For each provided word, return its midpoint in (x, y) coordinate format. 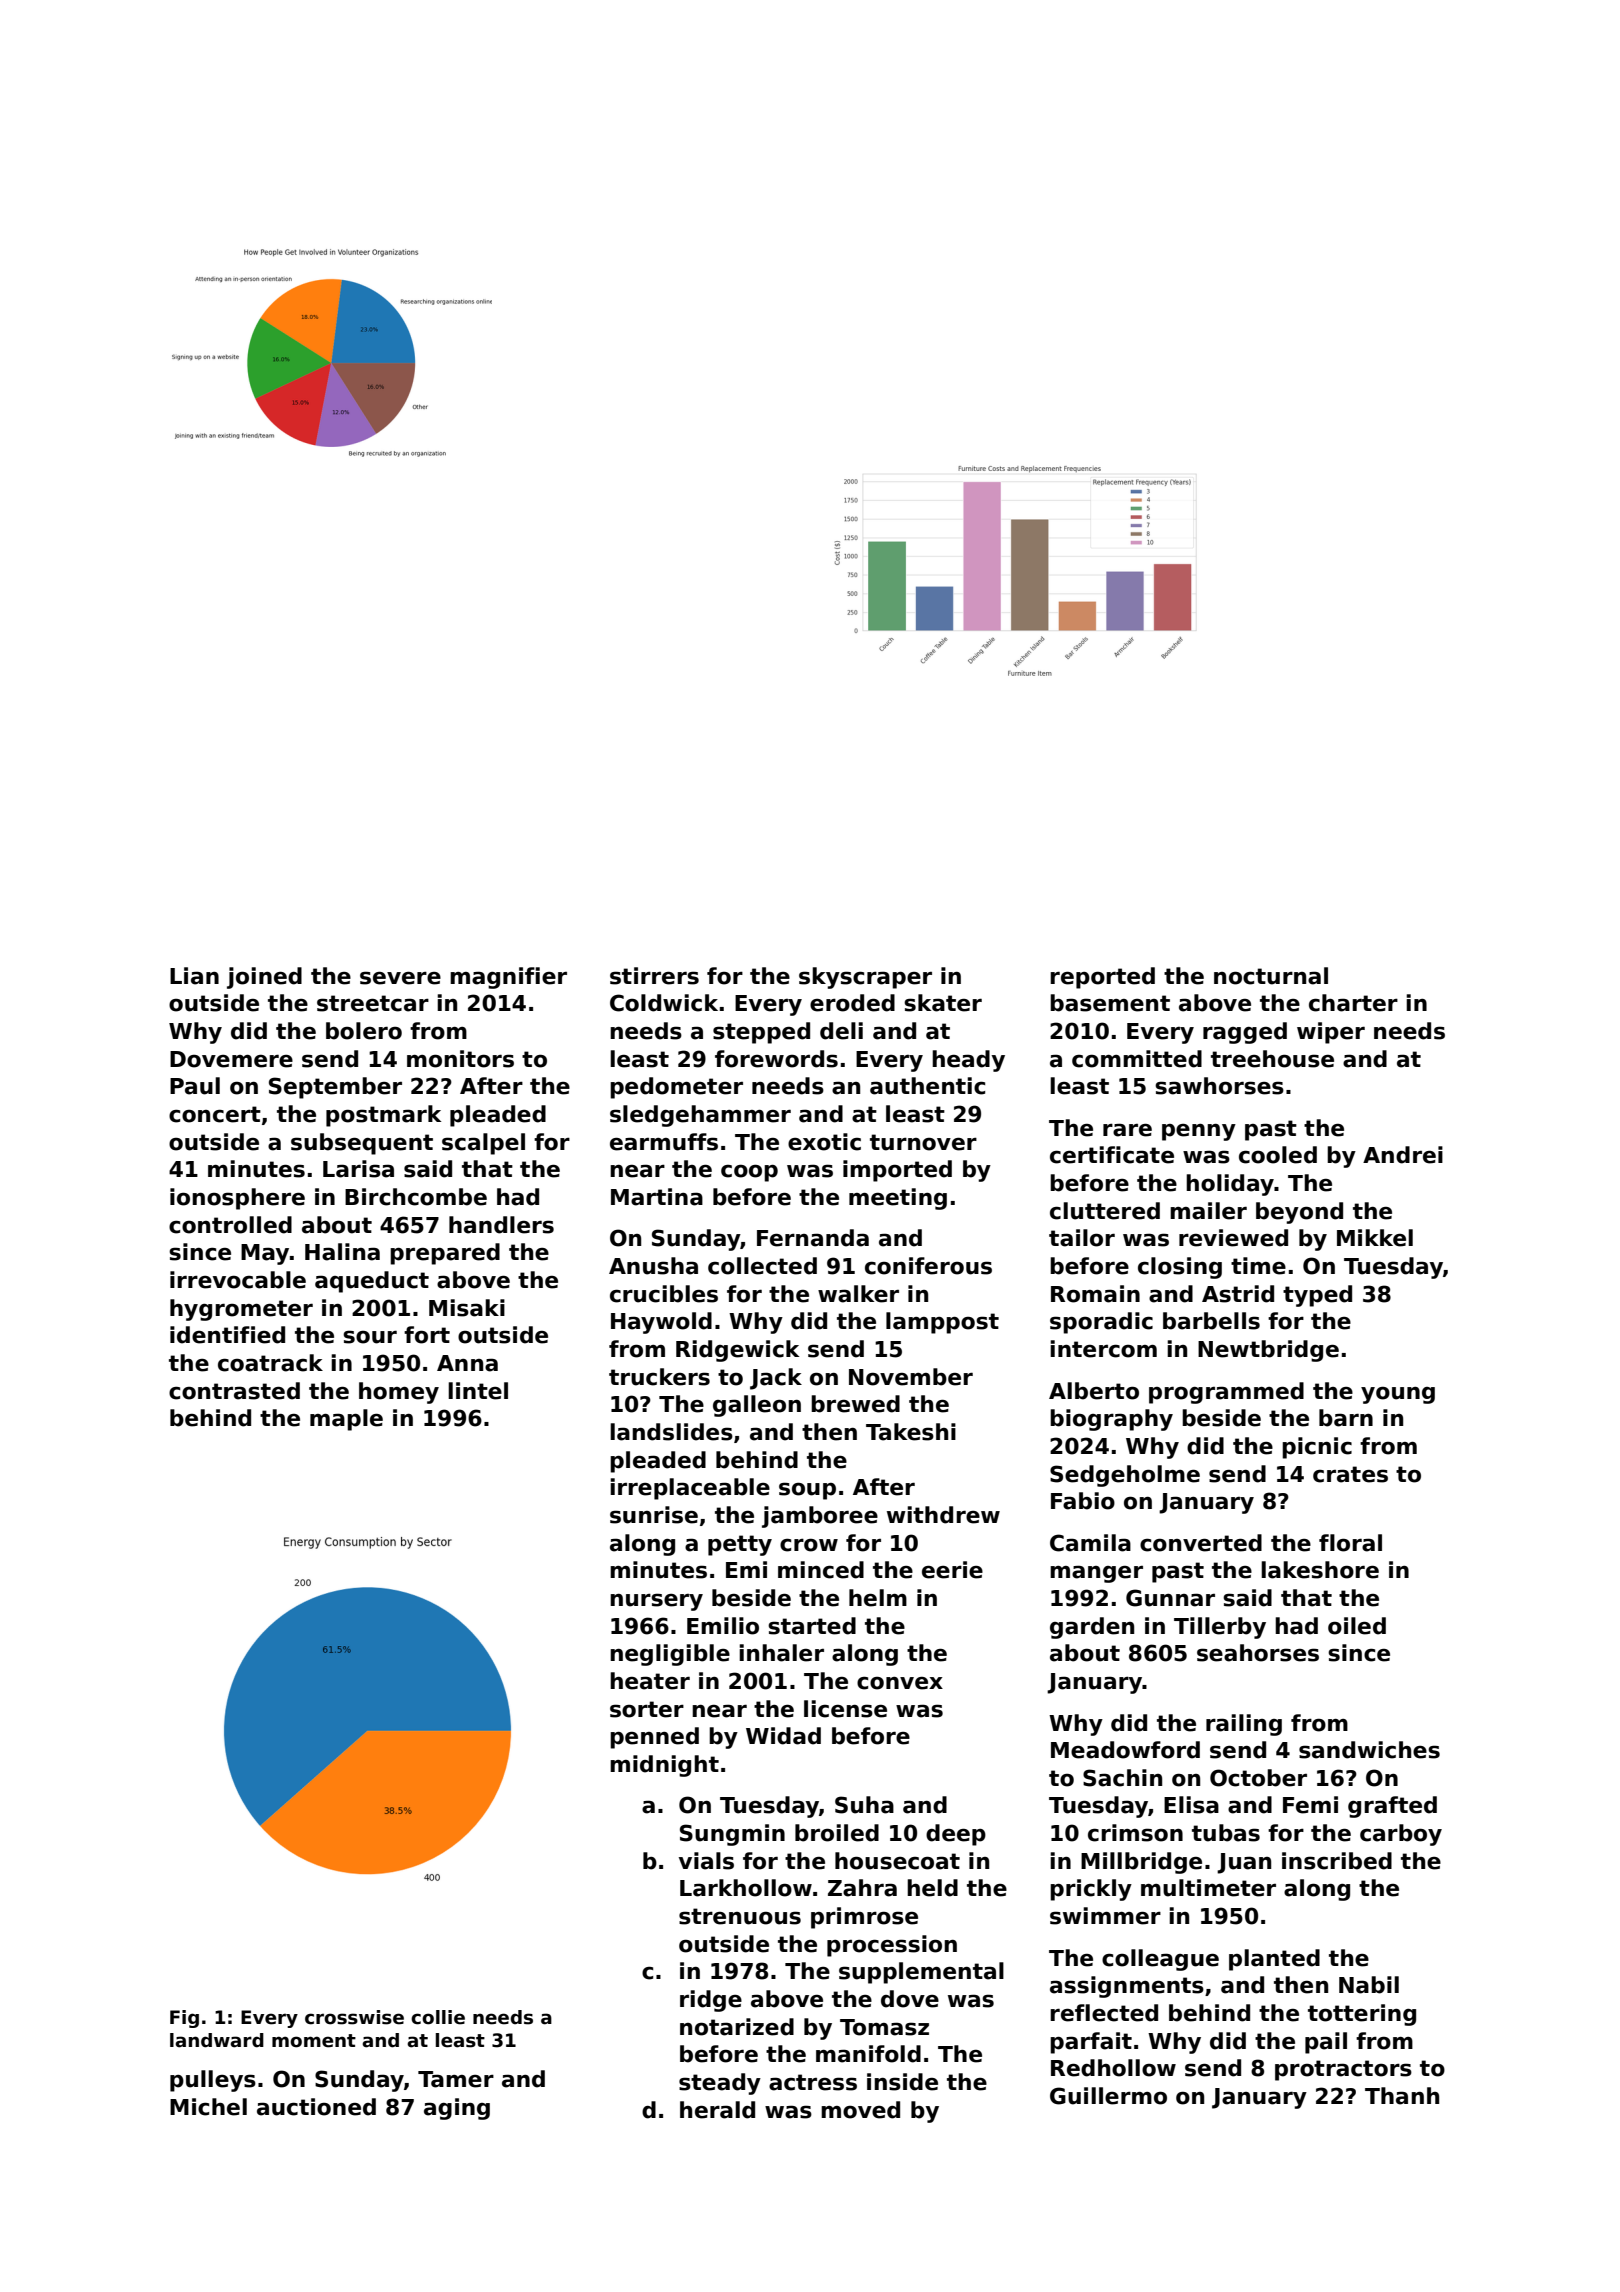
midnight (664, 1766)
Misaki (467, 1308)
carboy (1401, 1835)
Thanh (1402, 2096)
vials (706, 1861)
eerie (952, 1570)
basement (1110, 1003)
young (1398, 1395)
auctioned (316, 2107)
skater (943, 1003)
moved (860, 2110)
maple (346, 1420)
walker (858, 1294)
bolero (364, 1031)
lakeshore (1320, 1570)
